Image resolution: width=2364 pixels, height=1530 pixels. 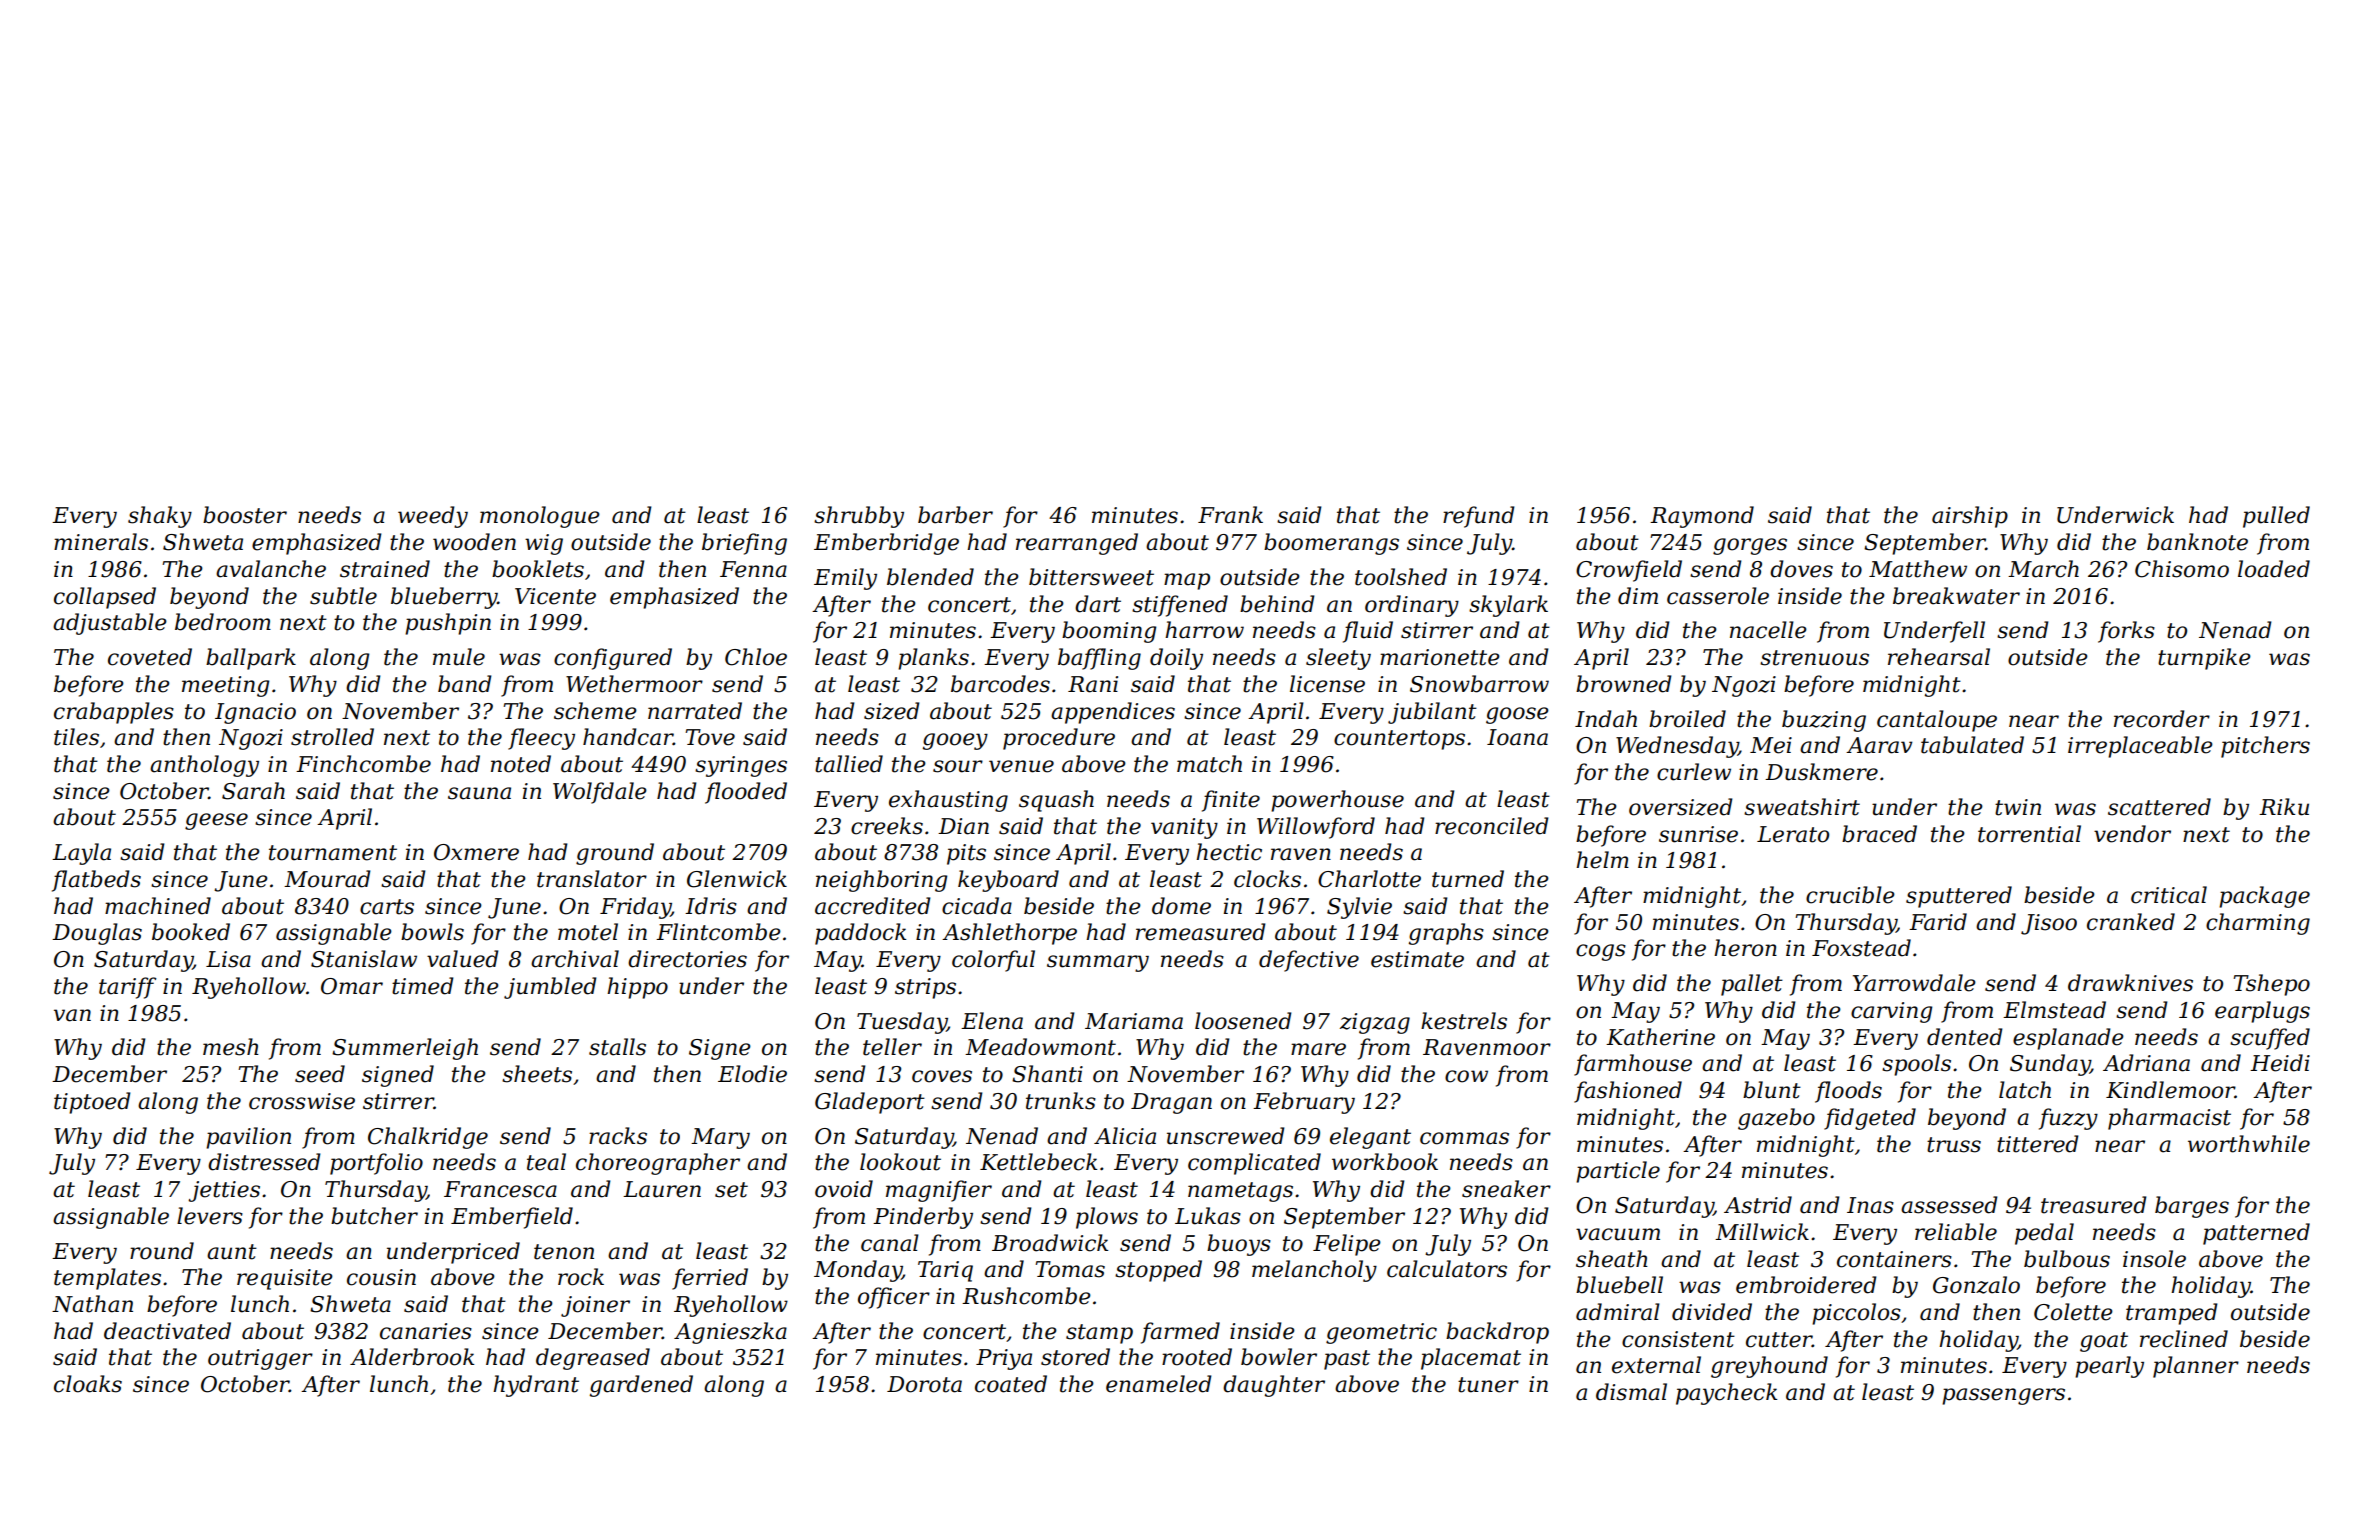 I want to click on shaky, so click(x=160, y=517).
